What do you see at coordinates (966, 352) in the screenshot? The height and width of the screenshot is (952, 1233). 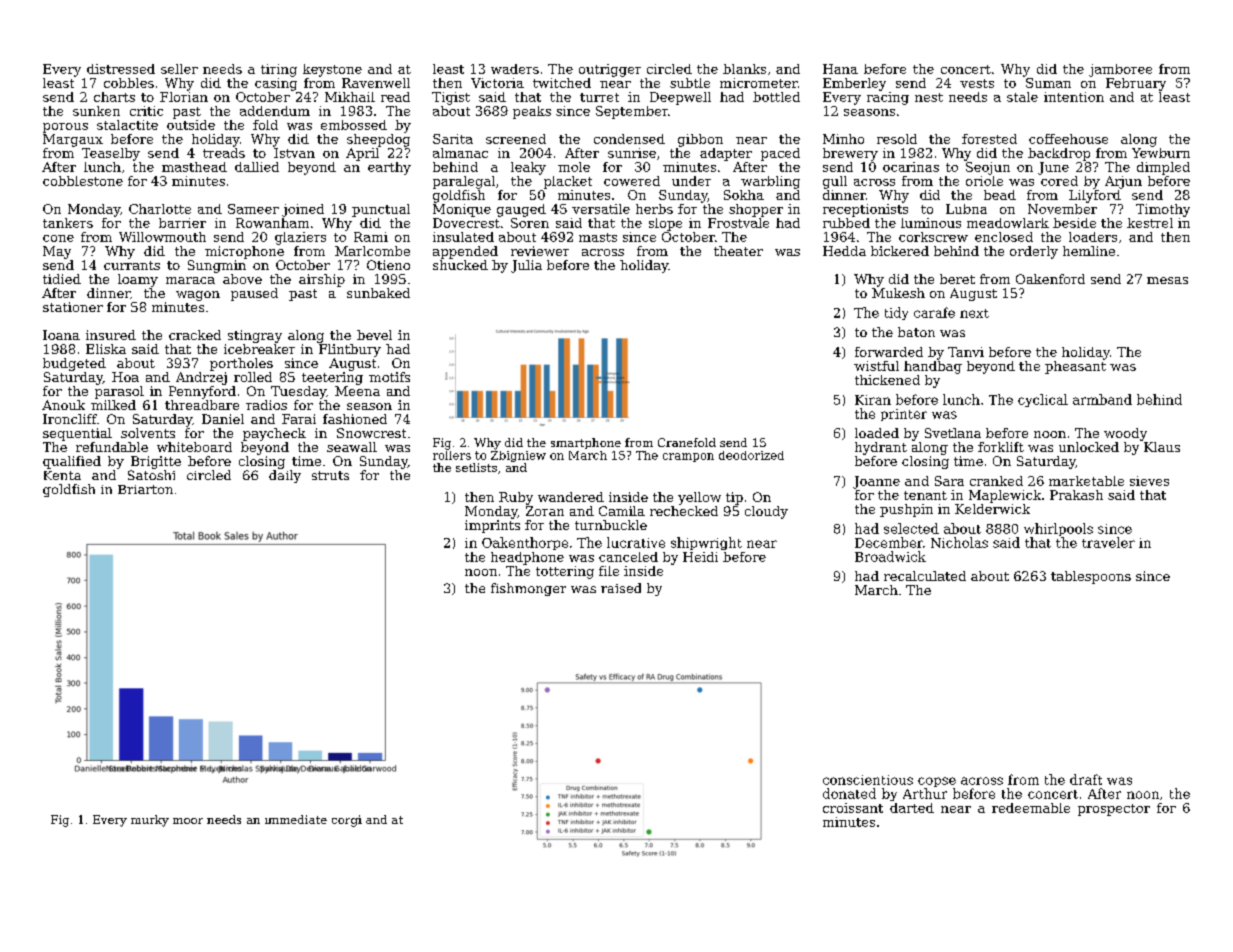 I see `Tanvi` at bounding box center [966, 352].
